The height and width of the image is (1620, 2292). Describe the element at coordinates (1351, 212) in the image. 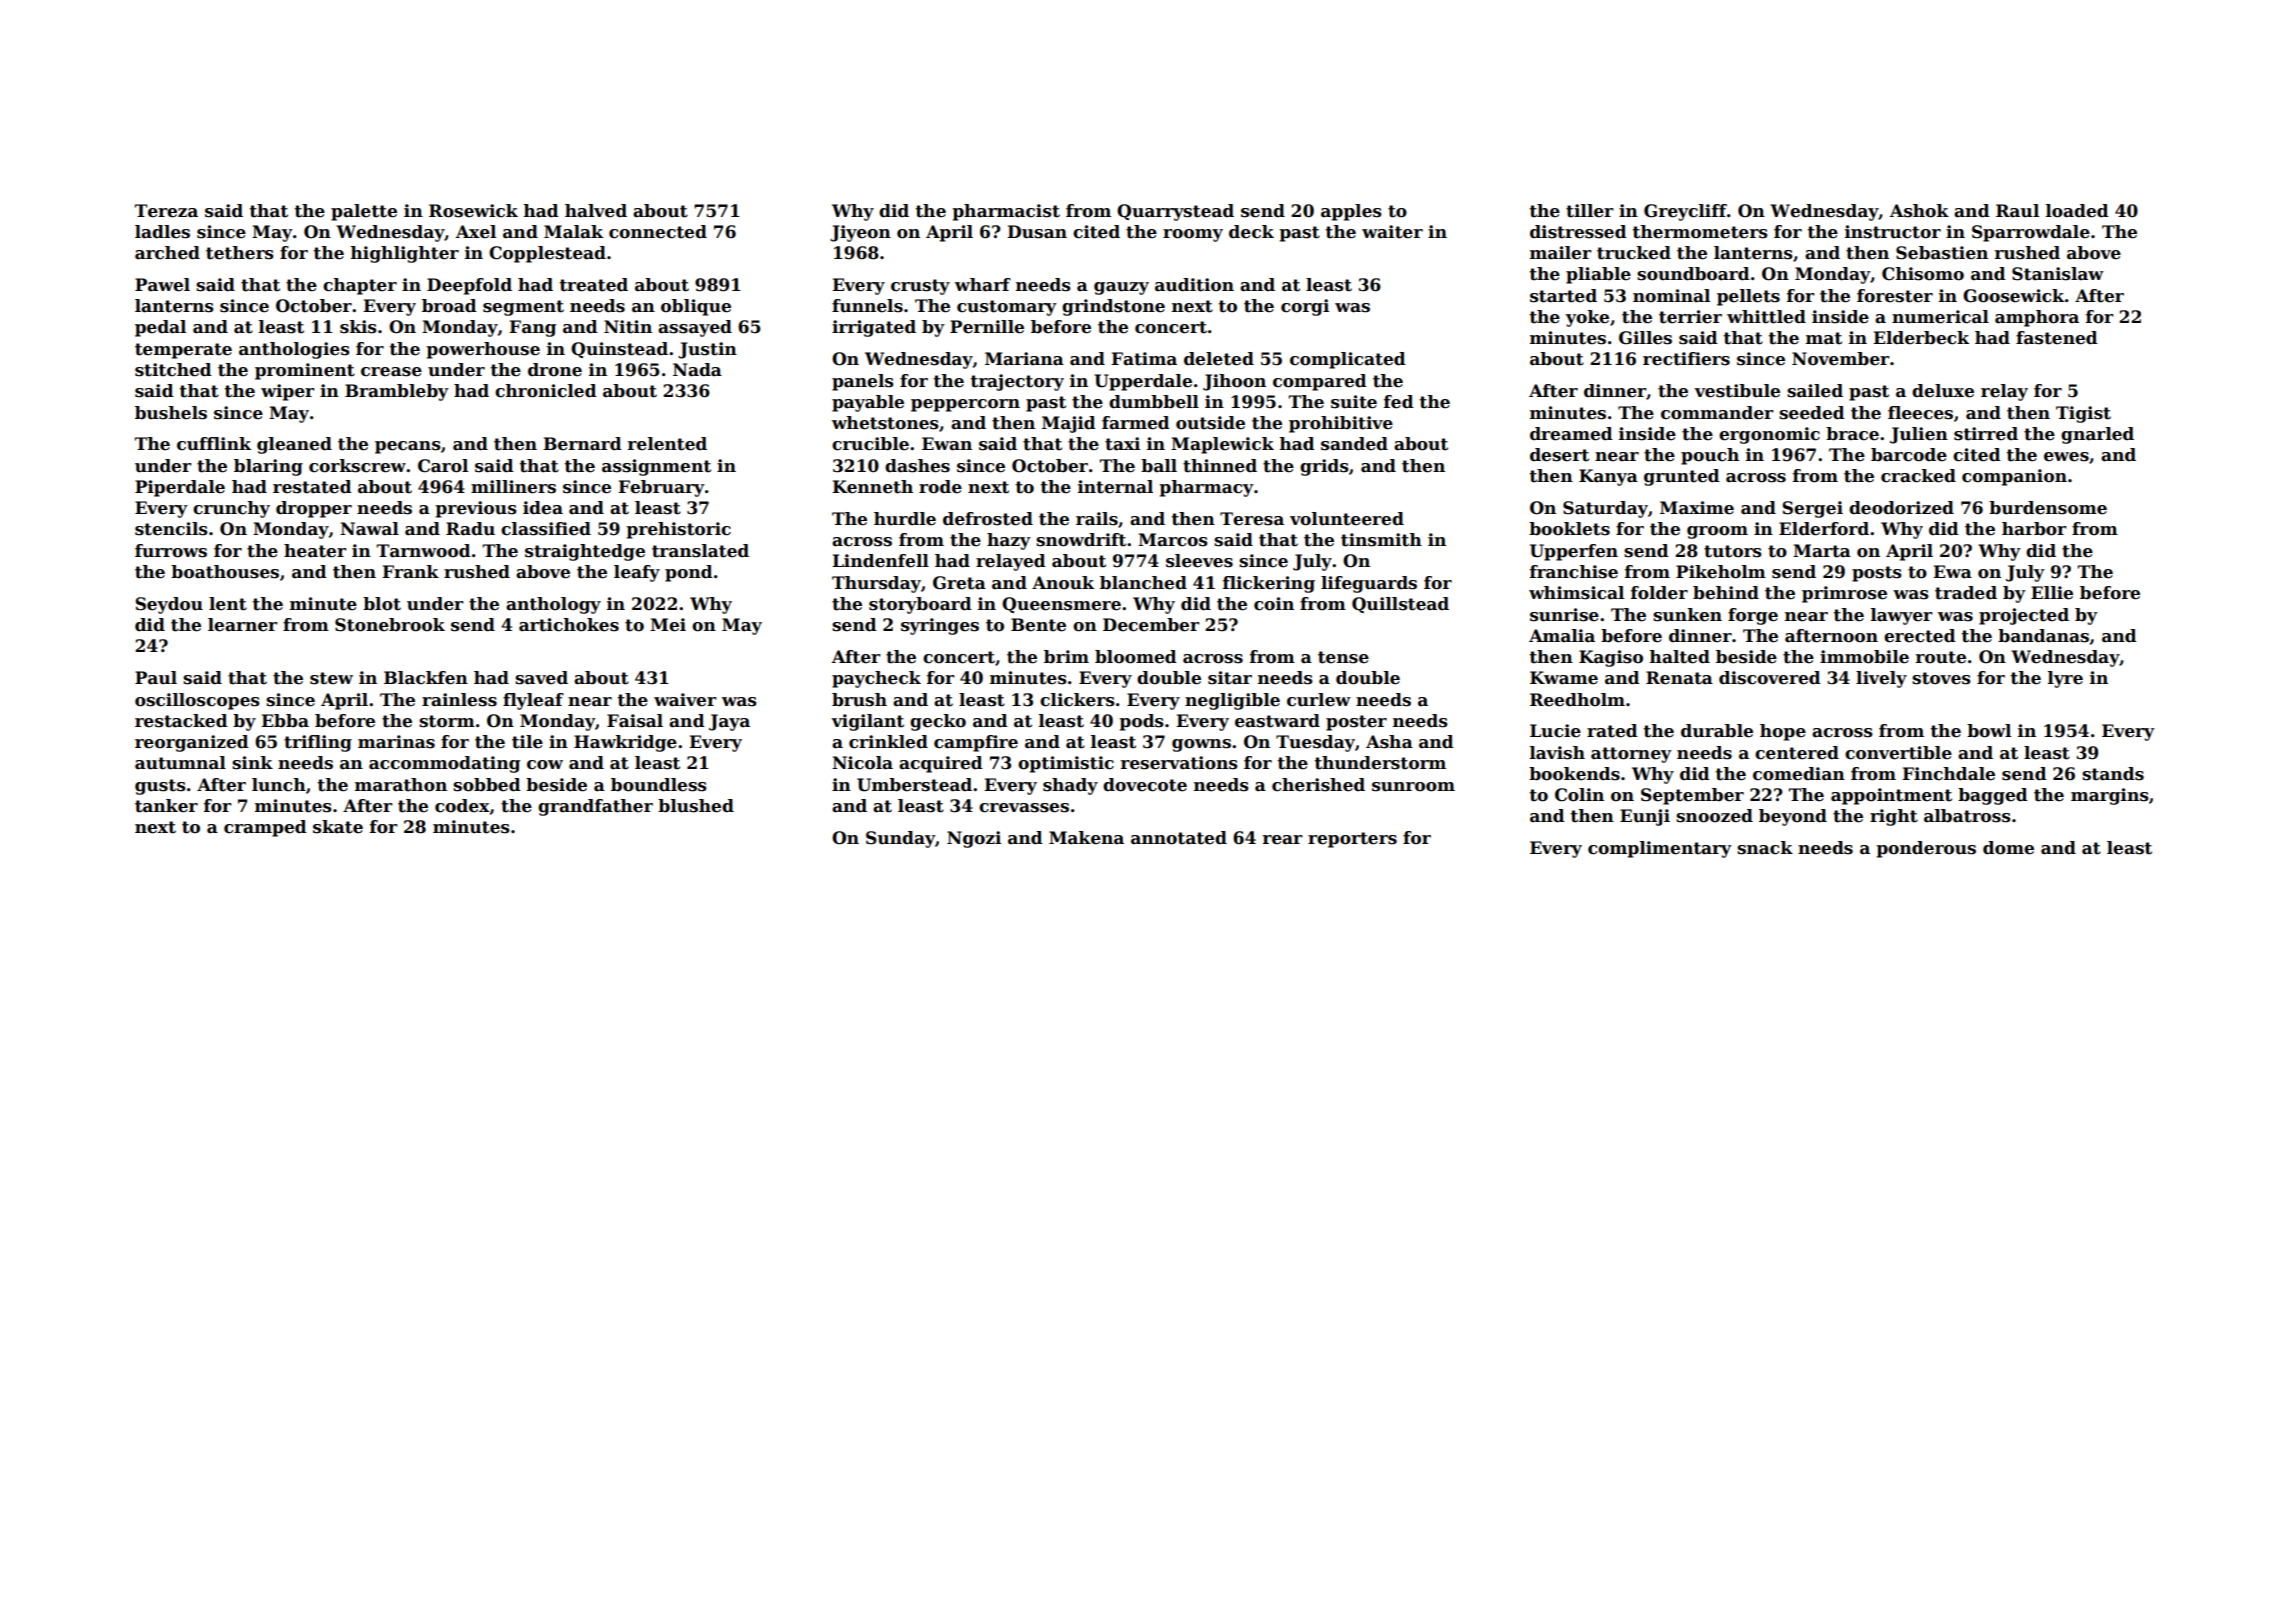

I see `apples` at that location.
